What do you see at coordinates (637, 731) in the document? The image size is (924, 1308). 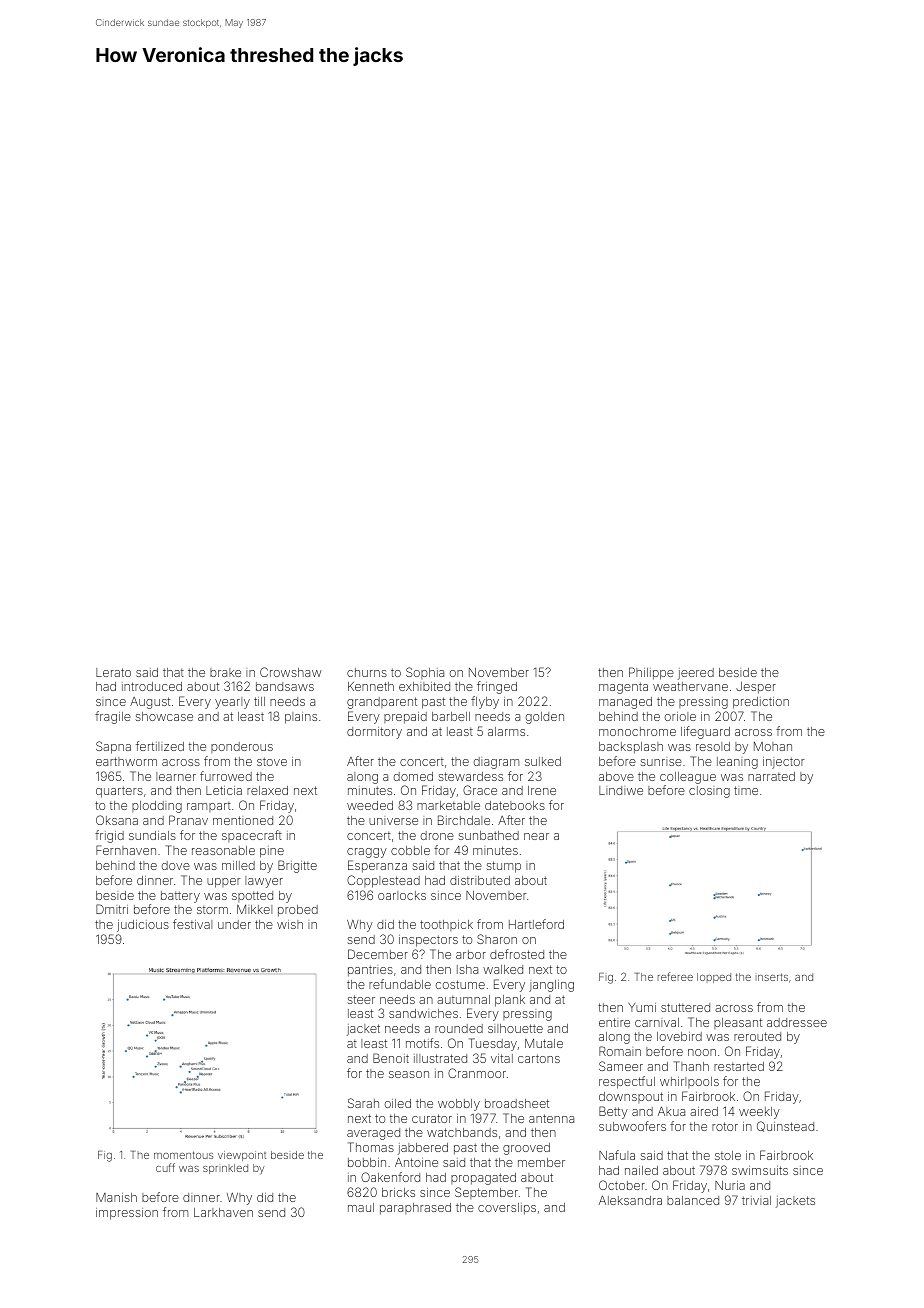 I see `monochrome` at bounding box center [637, 731].
